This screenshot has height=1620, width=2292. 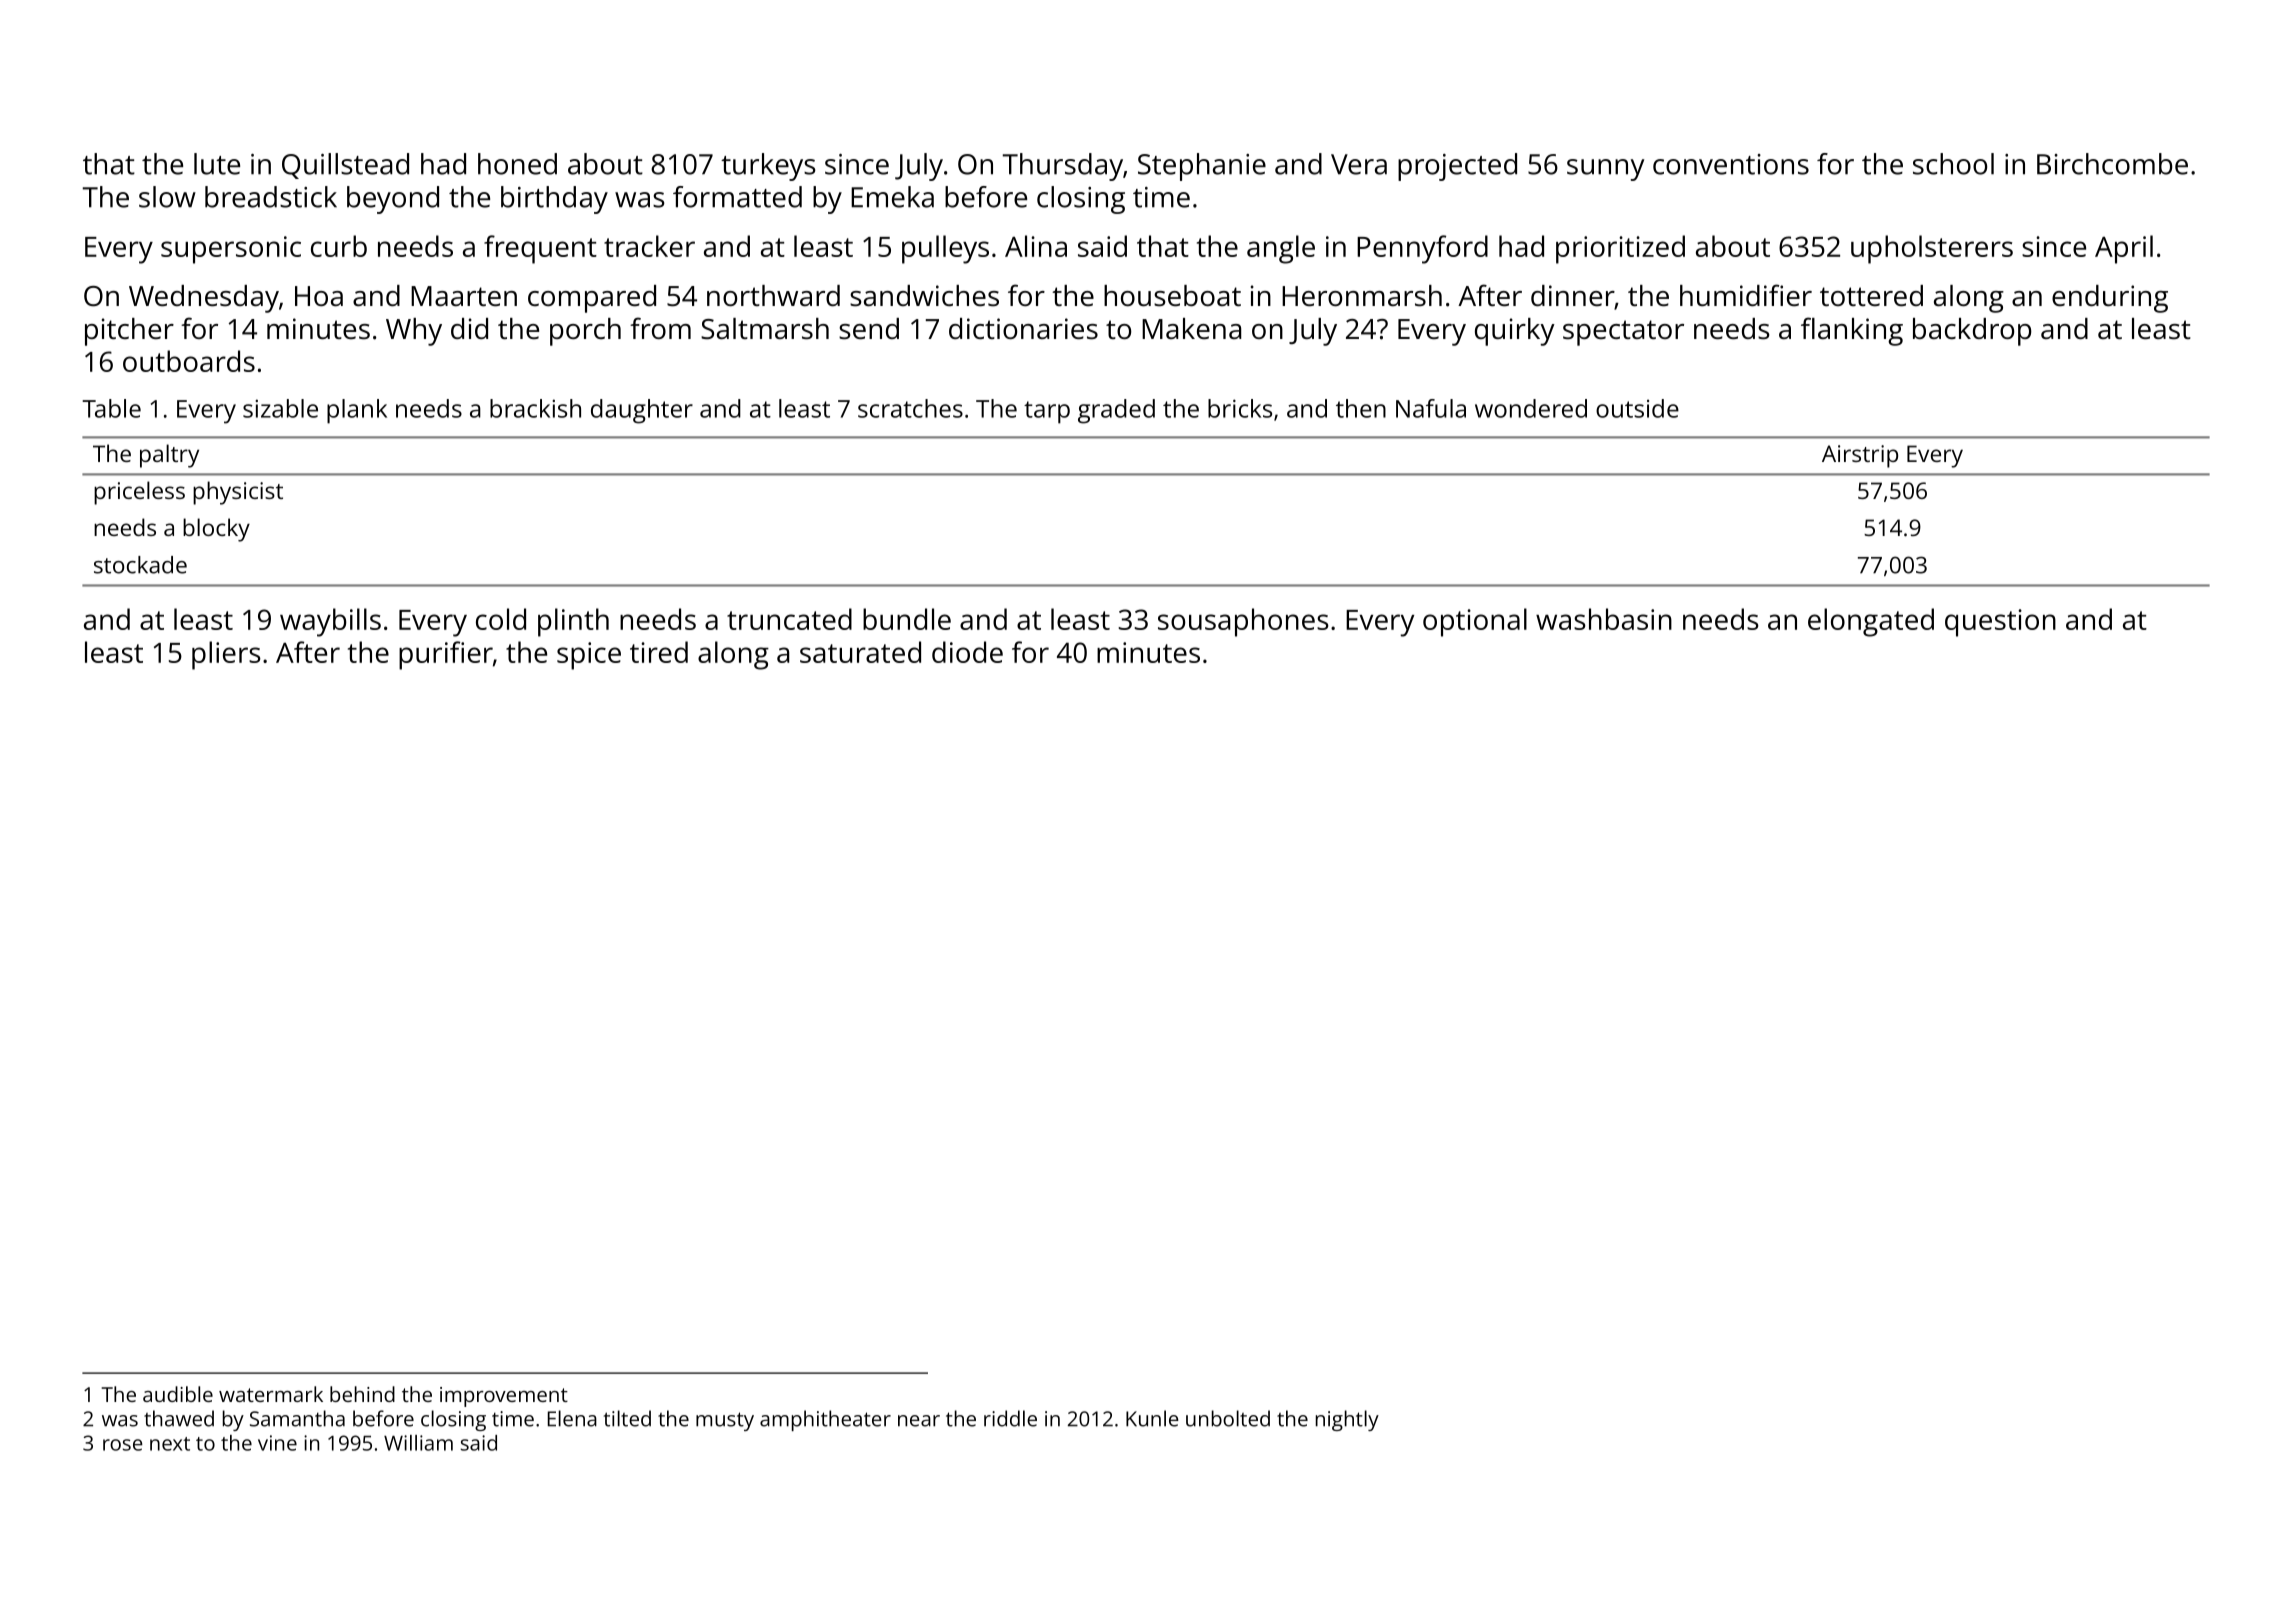 What do you see at coordinates (271, 197) in the screenshot?
I see `breadstick` at bounding box center [271, 197].
